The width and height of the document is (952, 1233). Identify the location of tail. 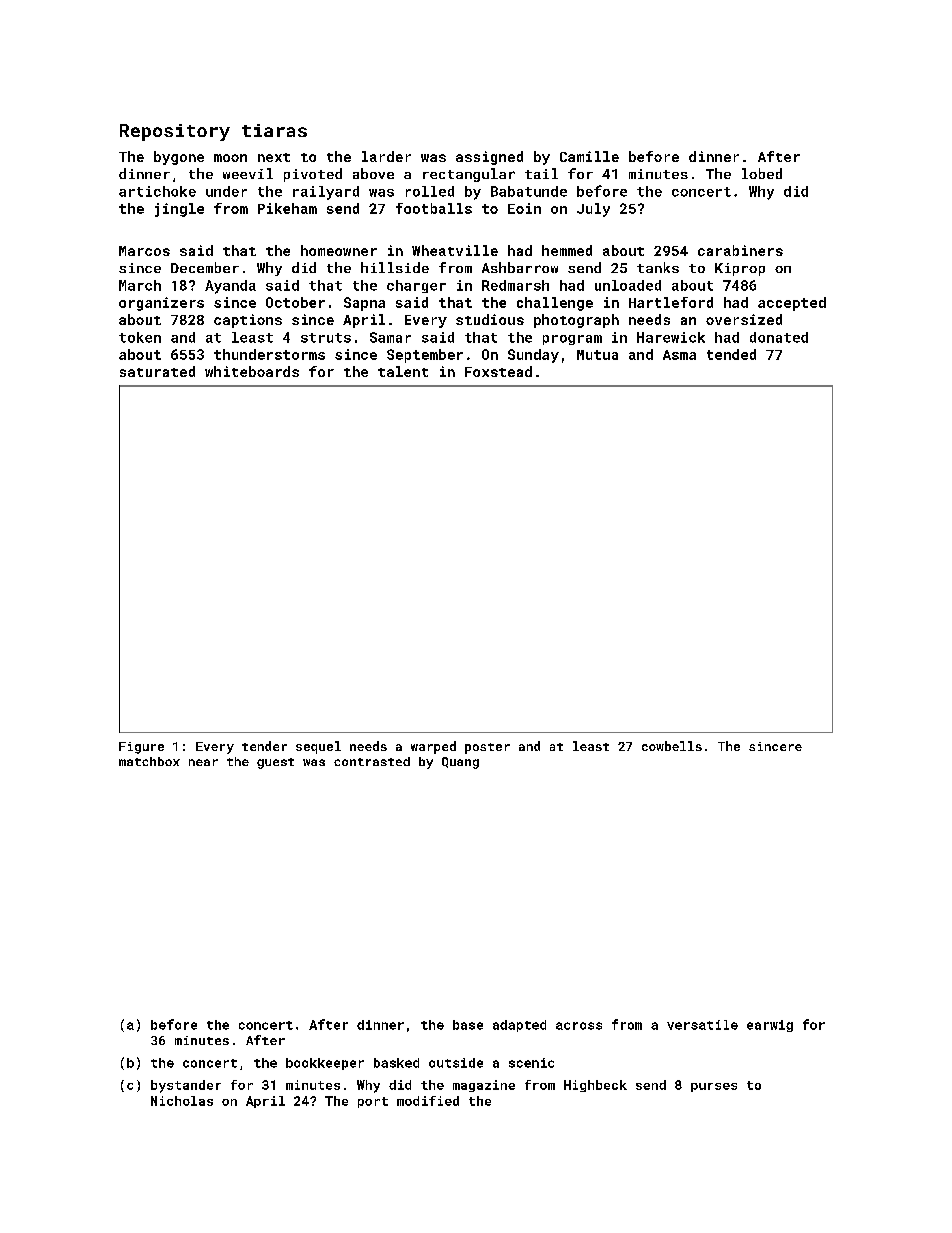
(541, 173).
